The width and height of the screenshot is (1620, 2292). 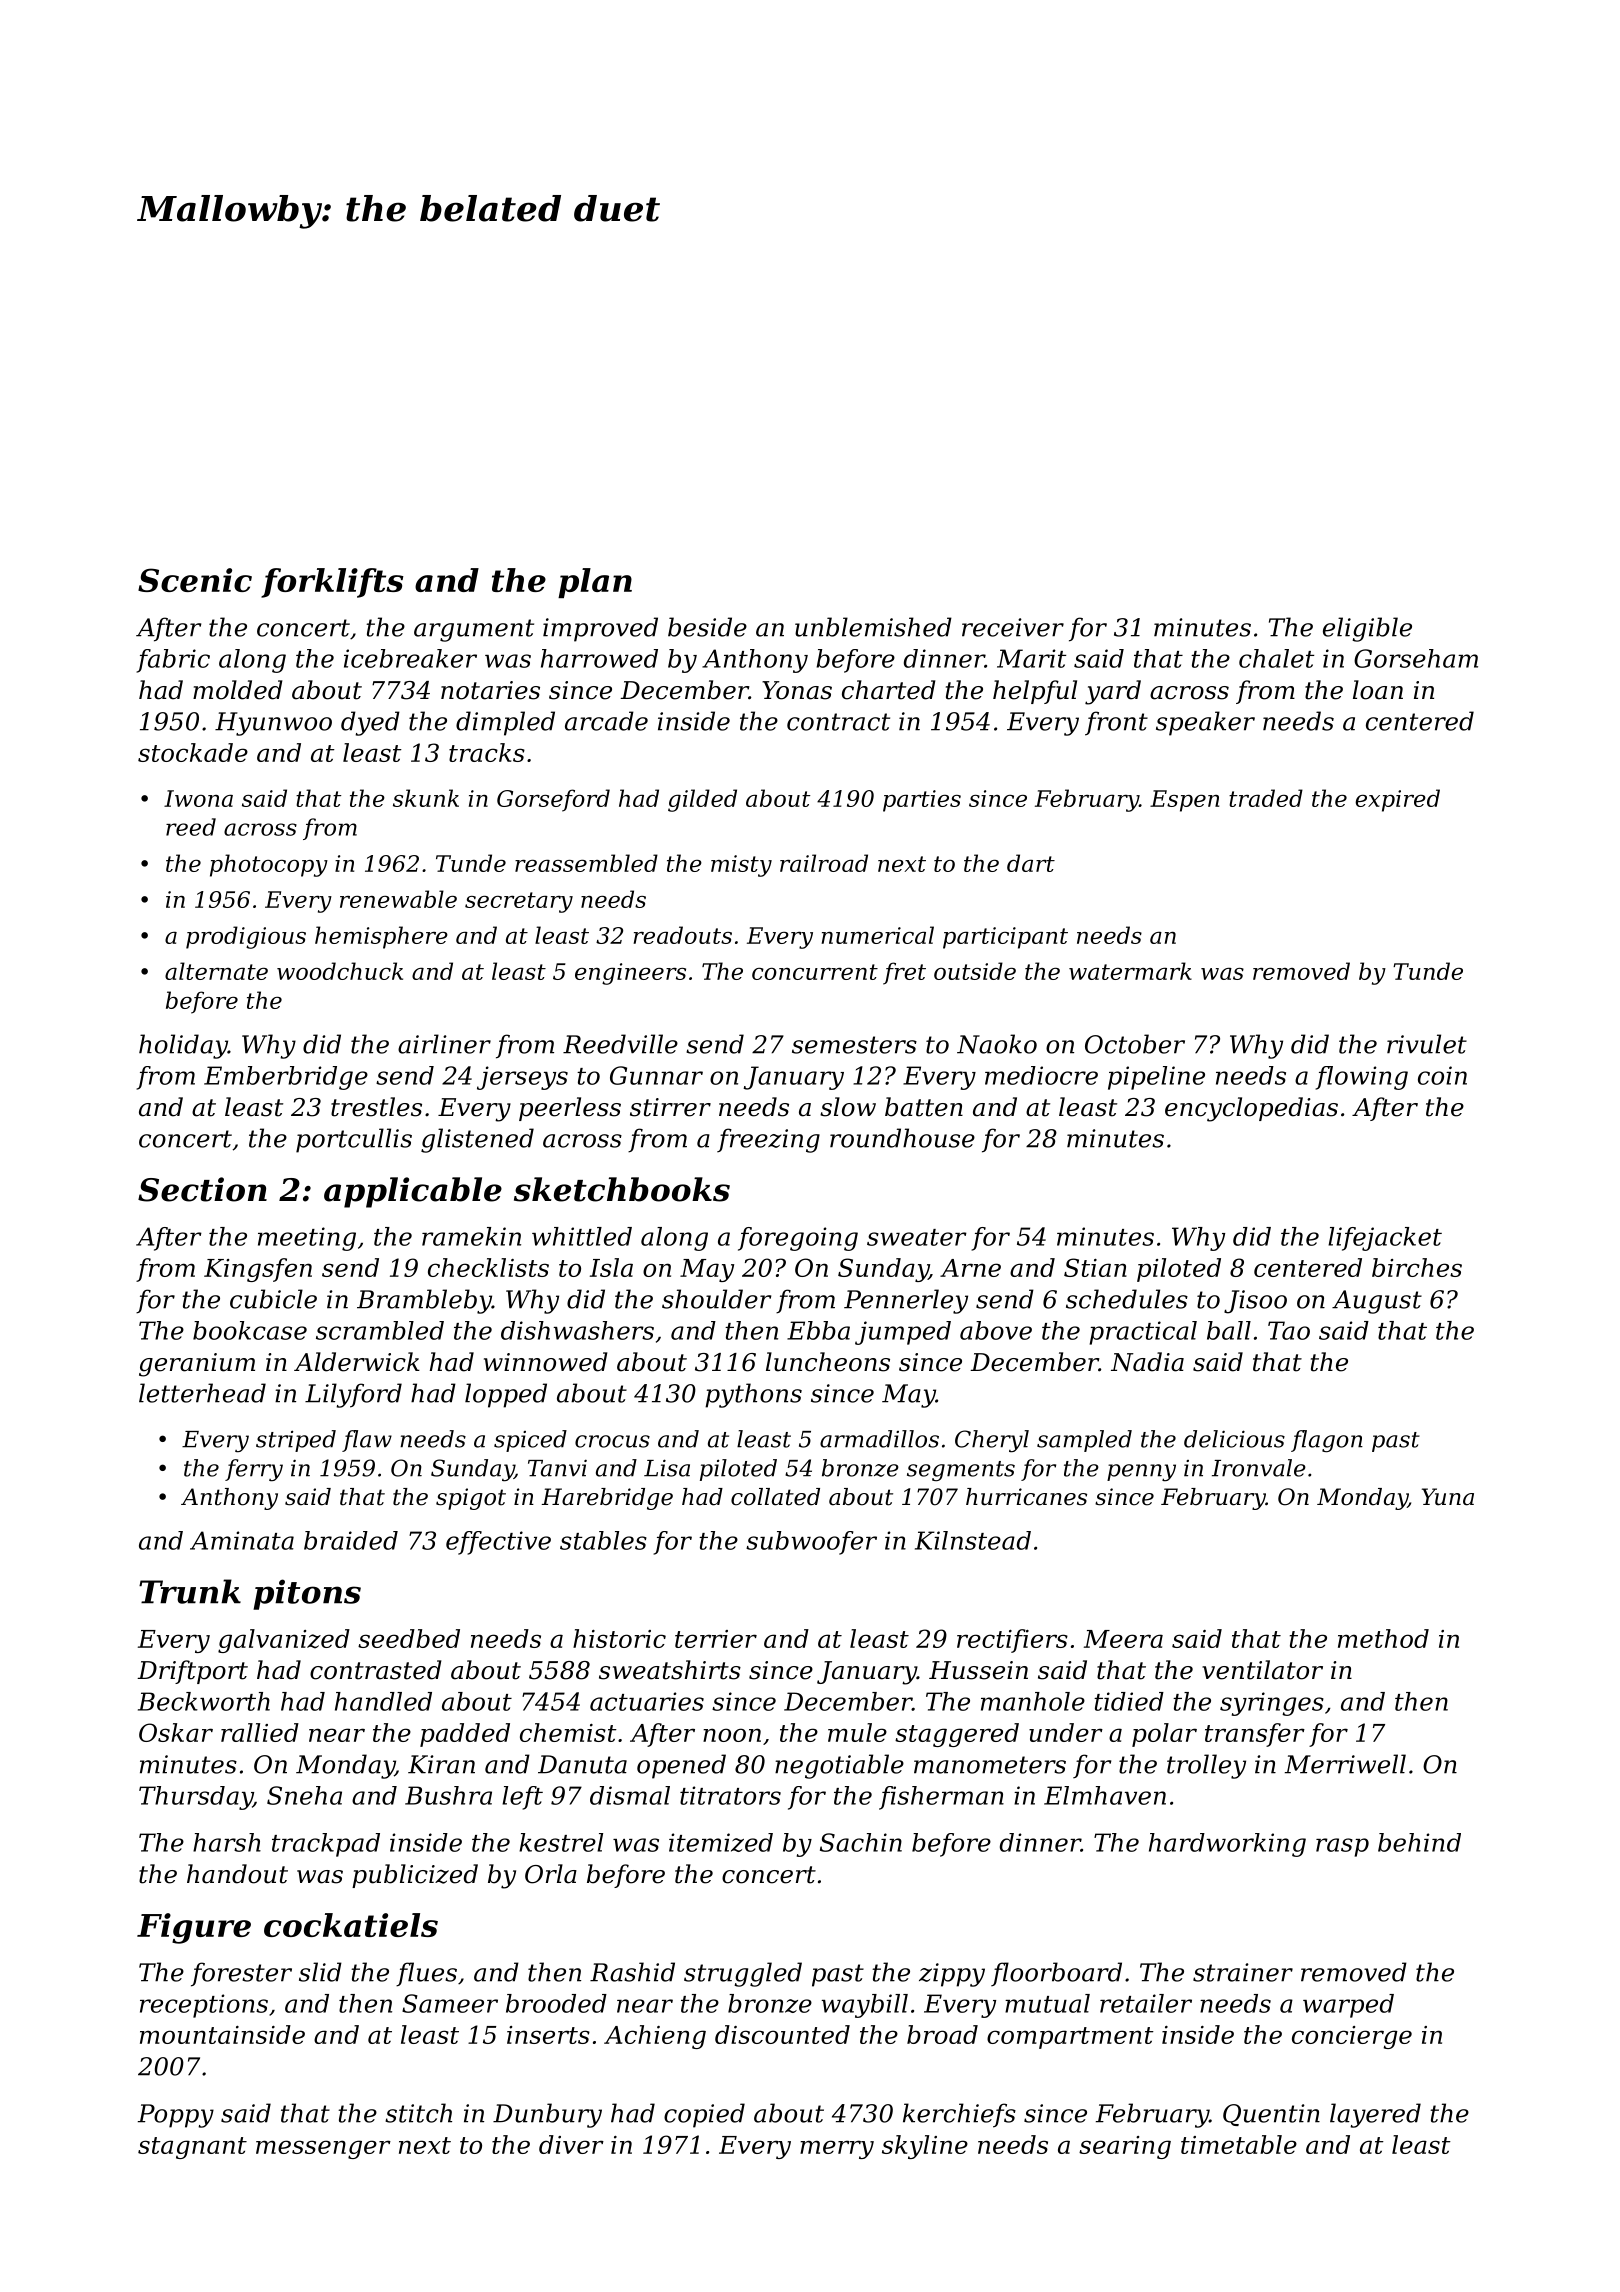 What do you see at coordinates (704, 2115) in the screenshot?
I see `copied` at bounding box center [704, 2115].
